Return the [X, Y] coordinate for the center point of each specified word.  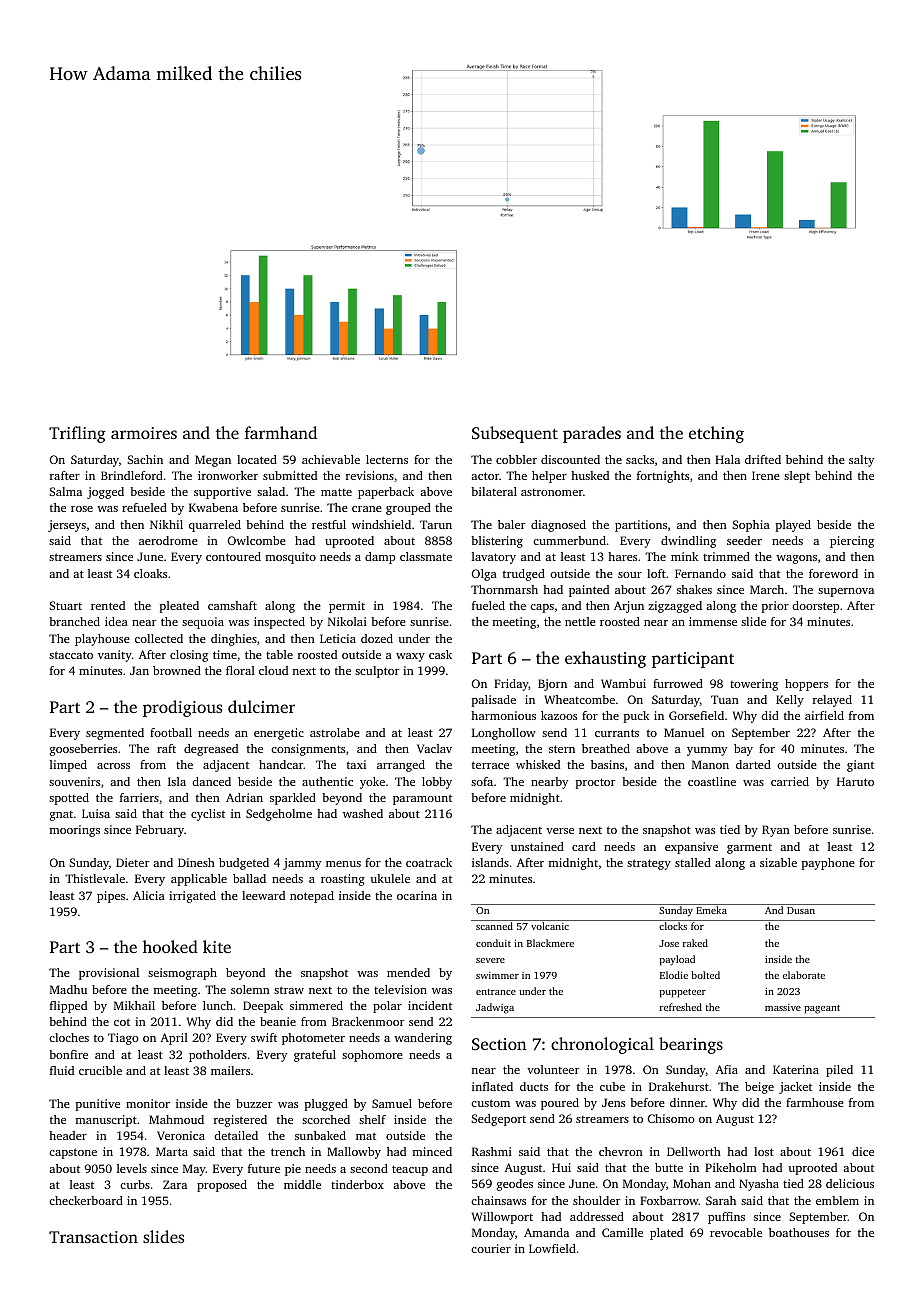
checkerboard [86, 1200]
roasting [343, 880]
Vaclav [434, 748]
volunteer [553, 1069]
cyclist [208, 815]
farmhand [281, 432]
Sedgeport [498, 1120]
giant [860, 766]
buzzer [254, 1103]
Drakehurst [679, 1086]
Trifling [77, 434]
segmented [115, 734]
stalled [693, 862]
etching [716, 434]
